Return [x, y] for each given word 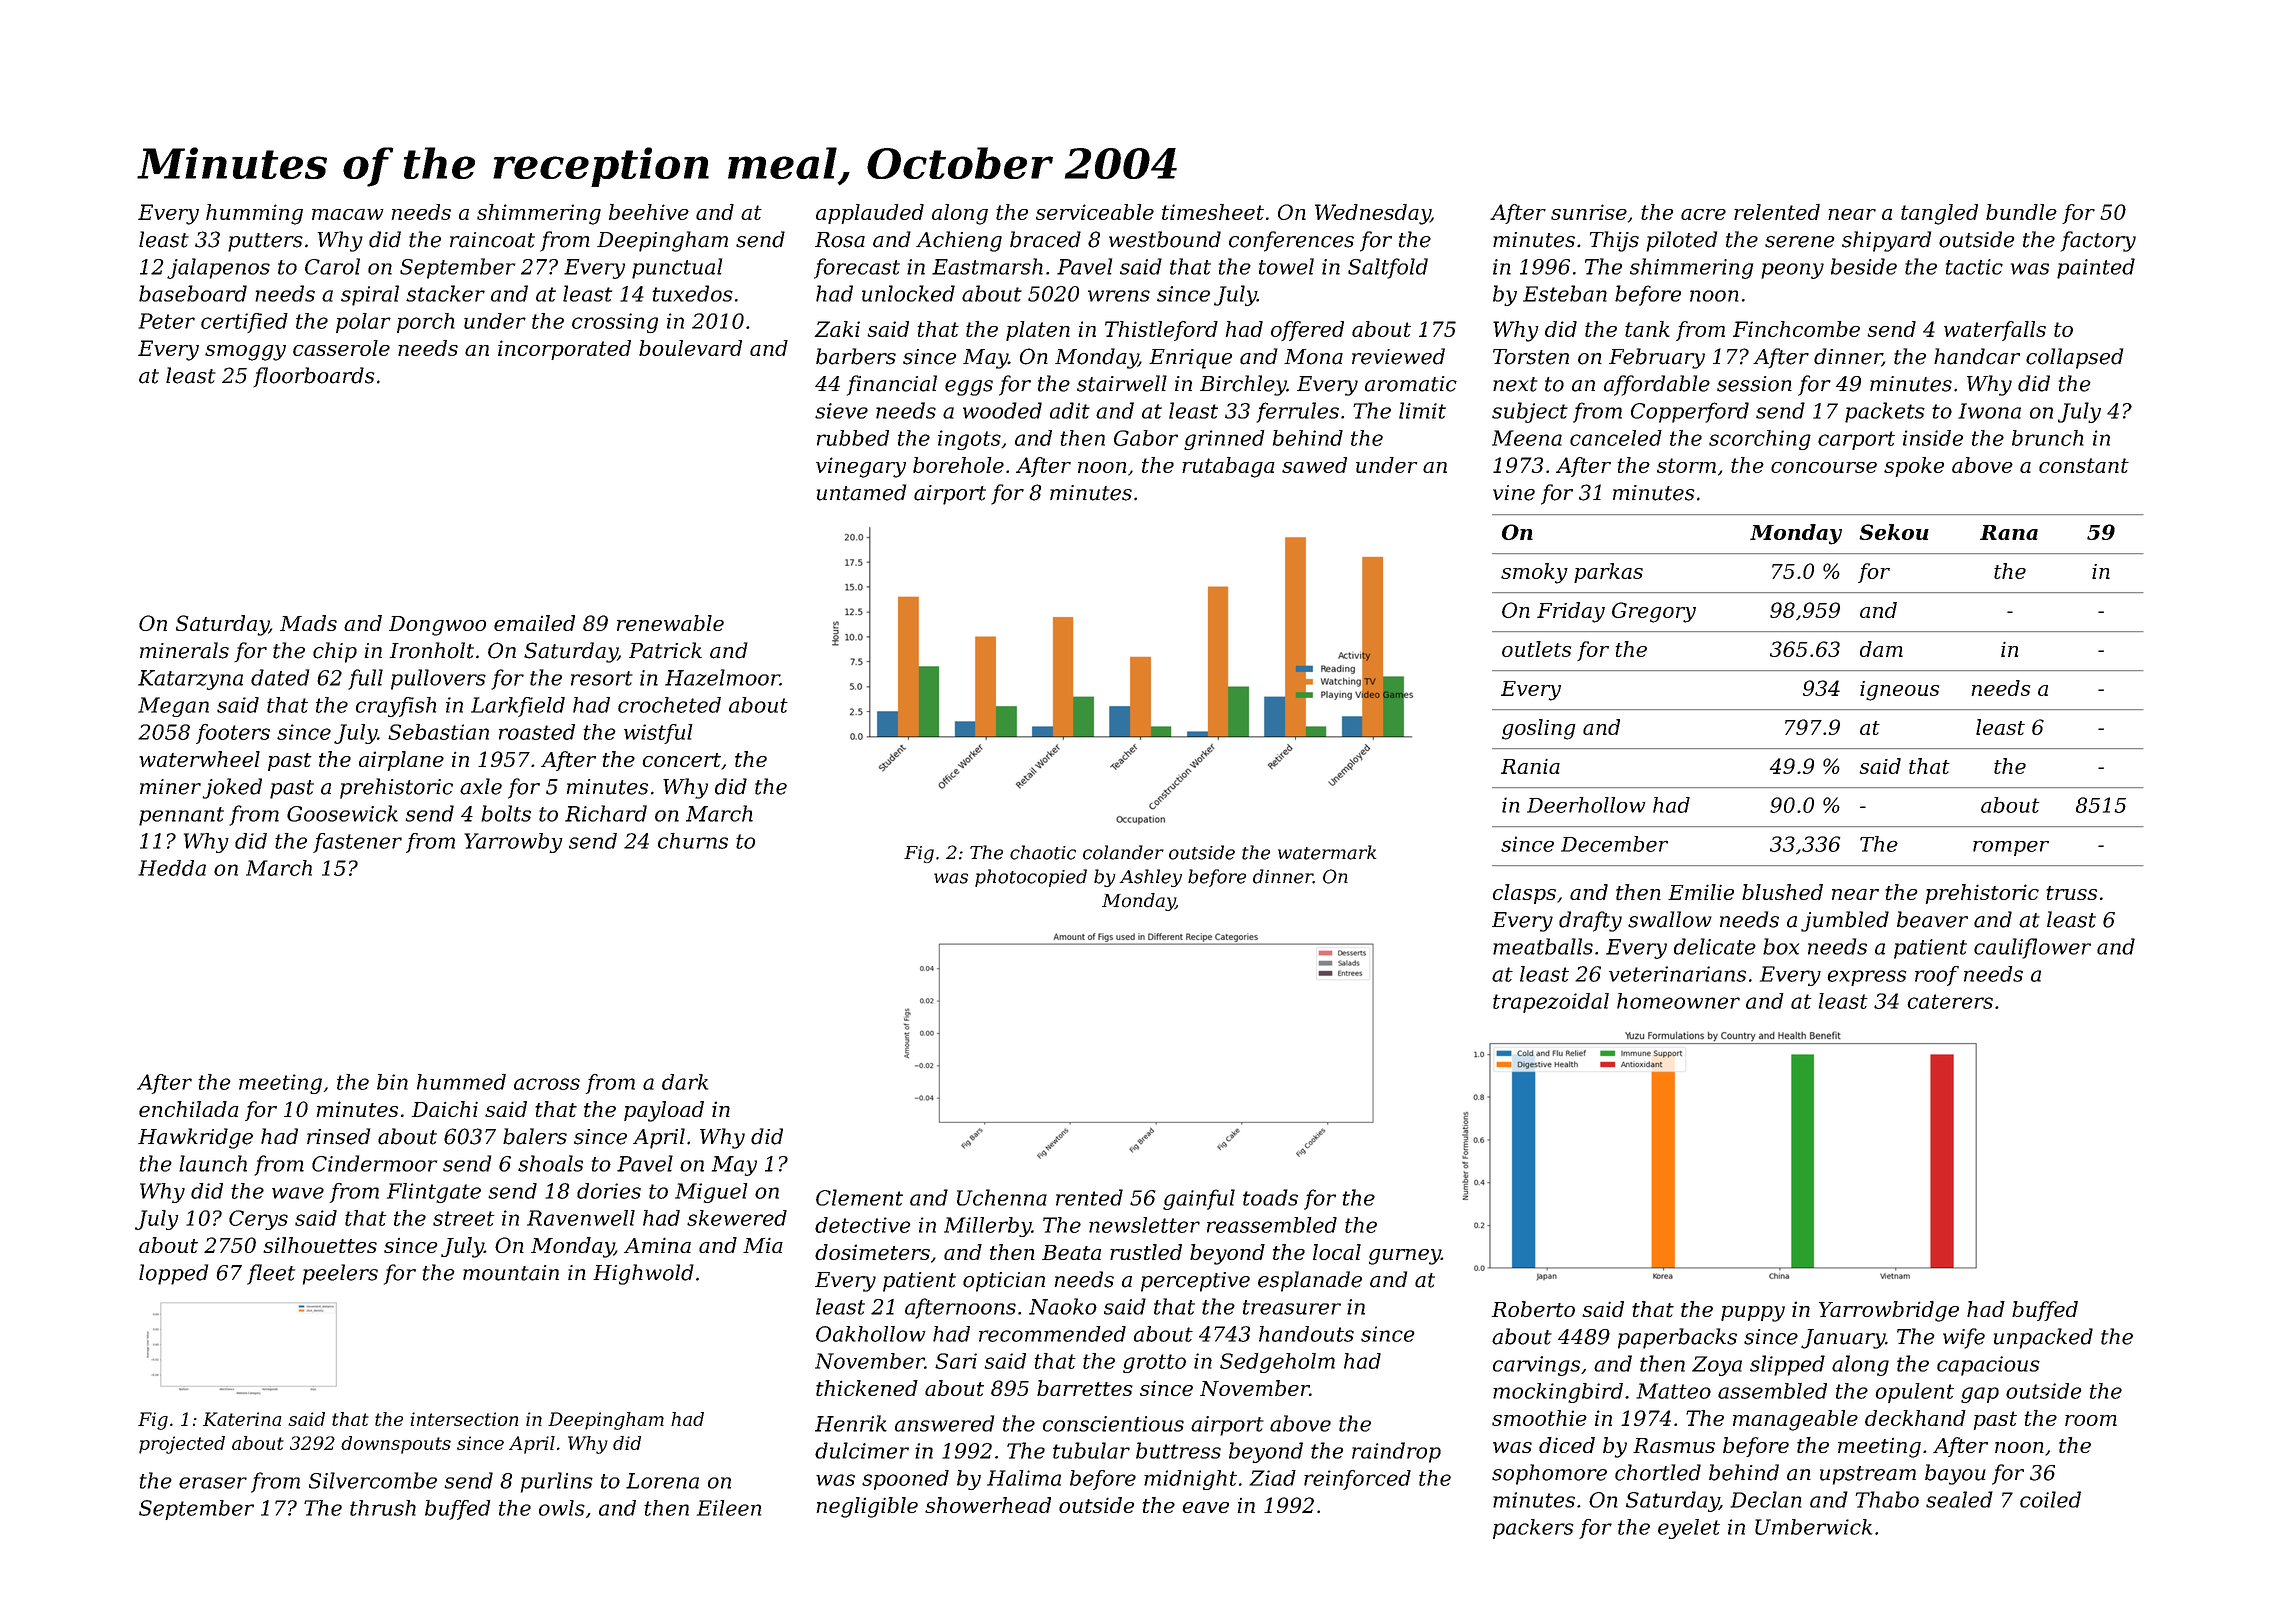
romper [2011, 848]
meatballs [1543, 946]
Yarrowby [513, 843]
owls [562, 1508]
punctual [677, 268]
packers [1533, 1529]
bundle [2021, 212]
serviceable [1095, 212]
